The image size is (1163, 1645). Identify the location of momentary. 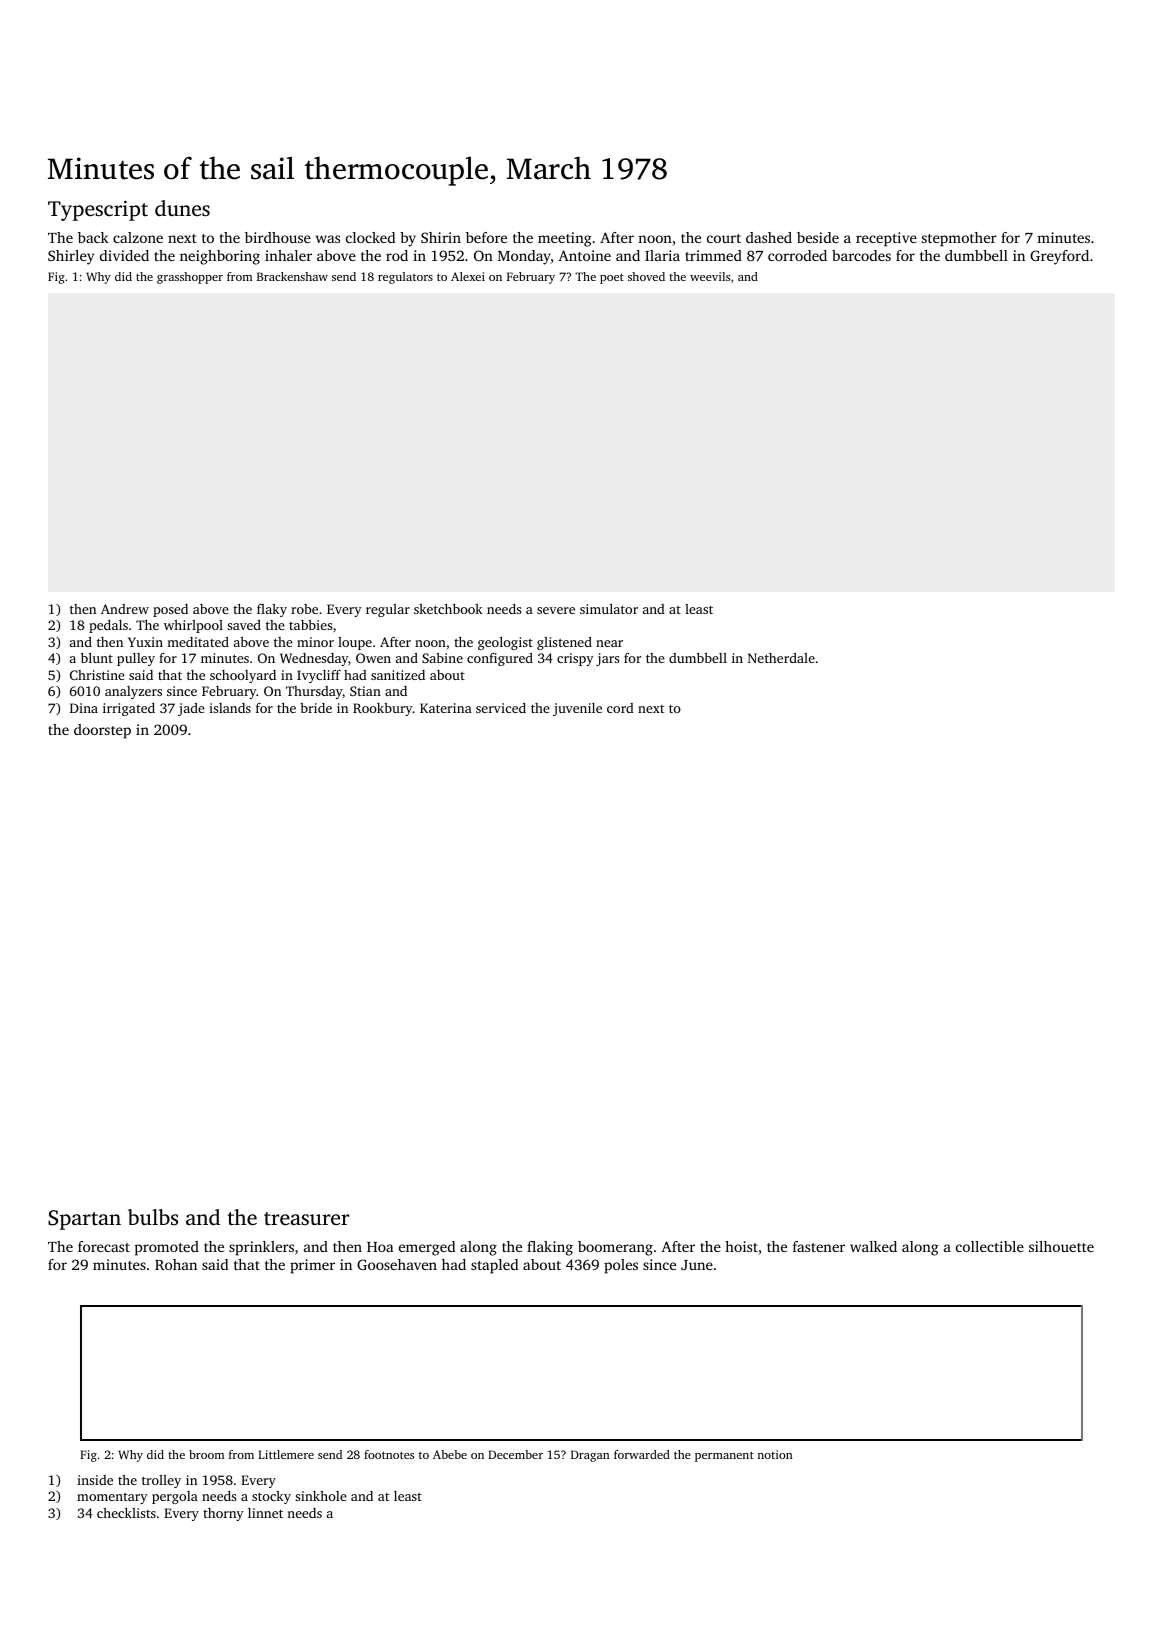
(112, 1498).
